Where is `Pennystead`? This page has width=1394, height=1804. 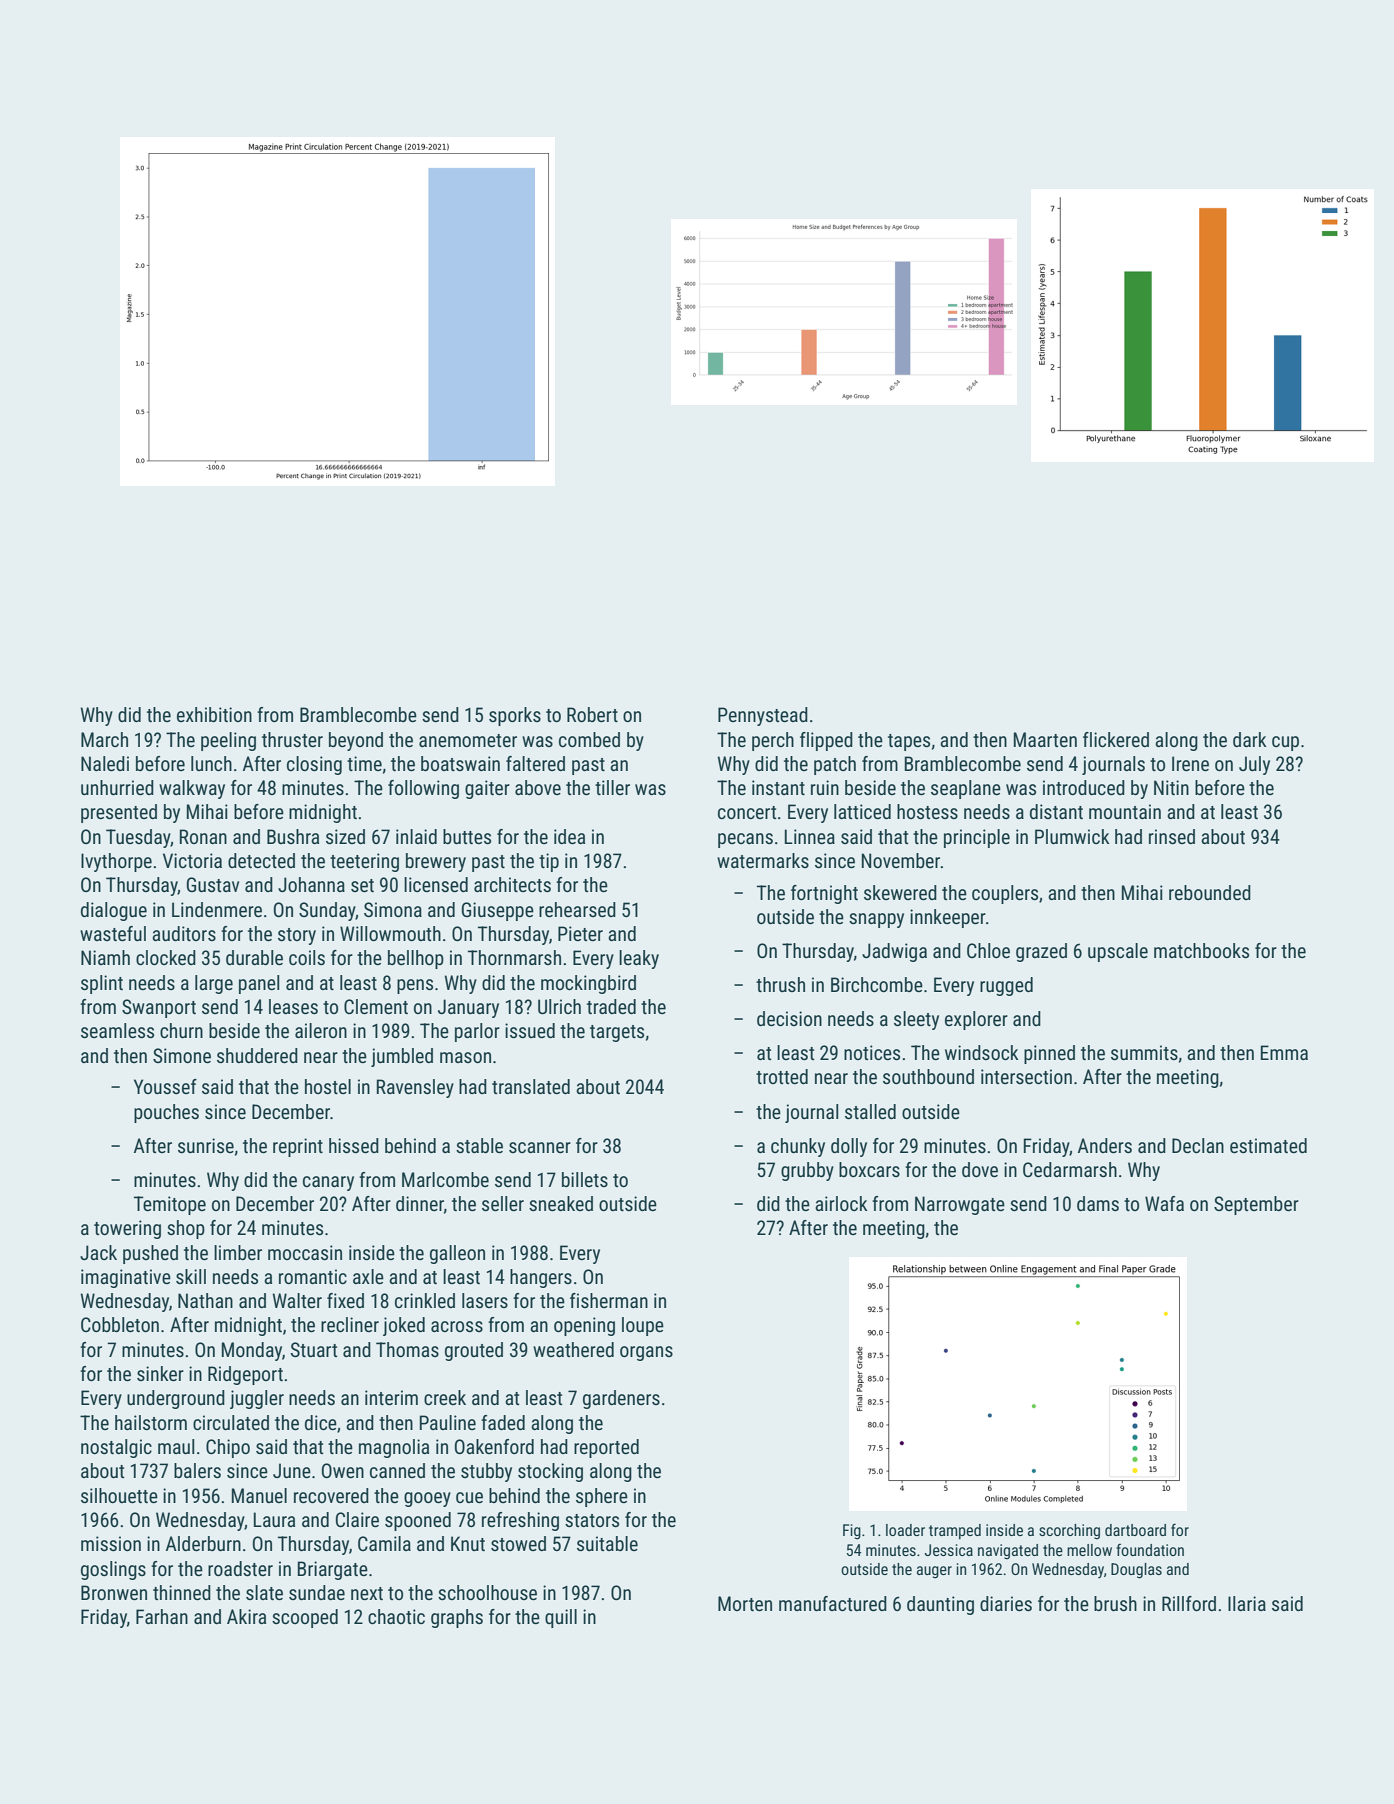
Pennystead is located at coordinates (763, 716).
